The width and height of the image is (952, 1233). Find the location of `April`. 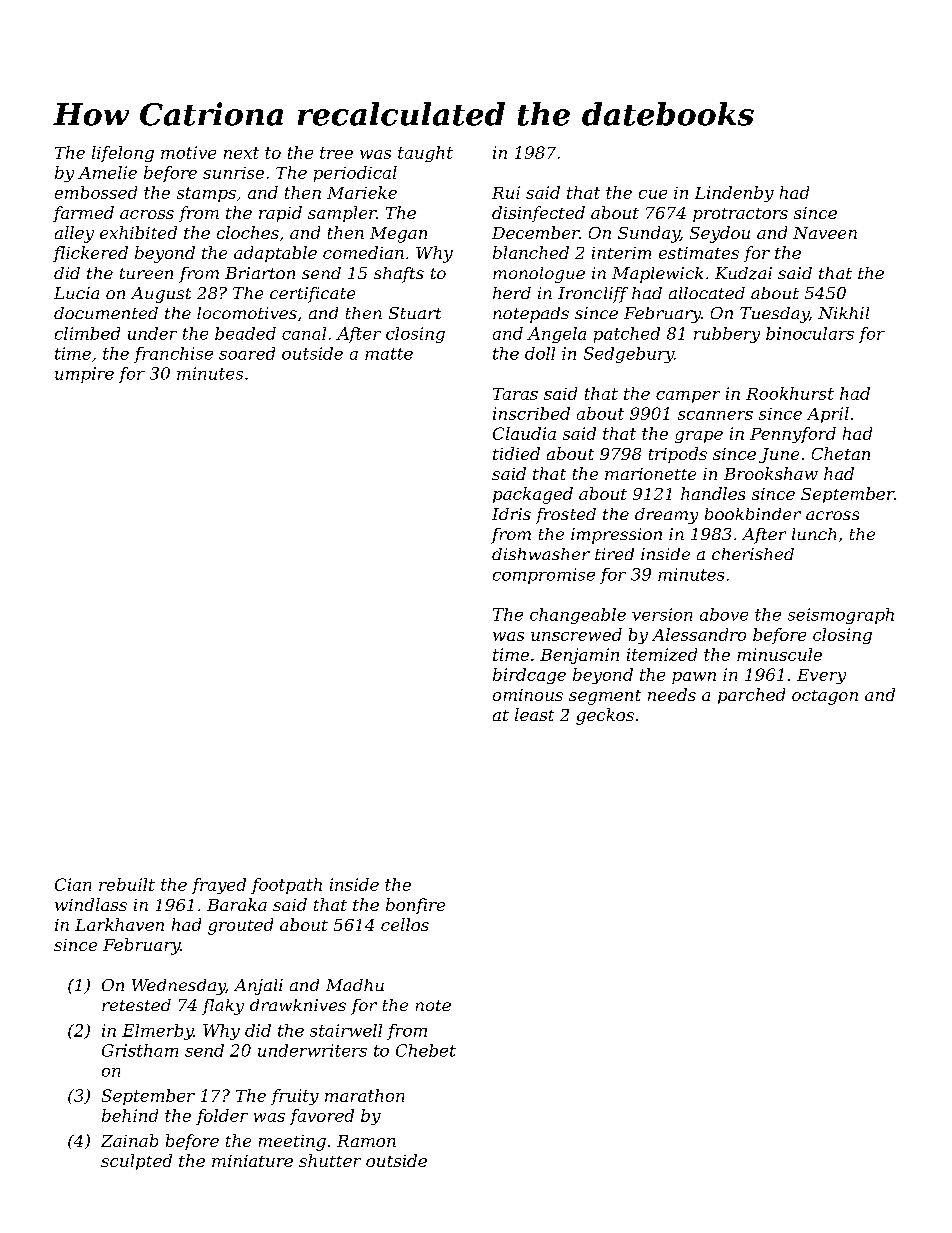

April is located at coordinates (828, 415).
